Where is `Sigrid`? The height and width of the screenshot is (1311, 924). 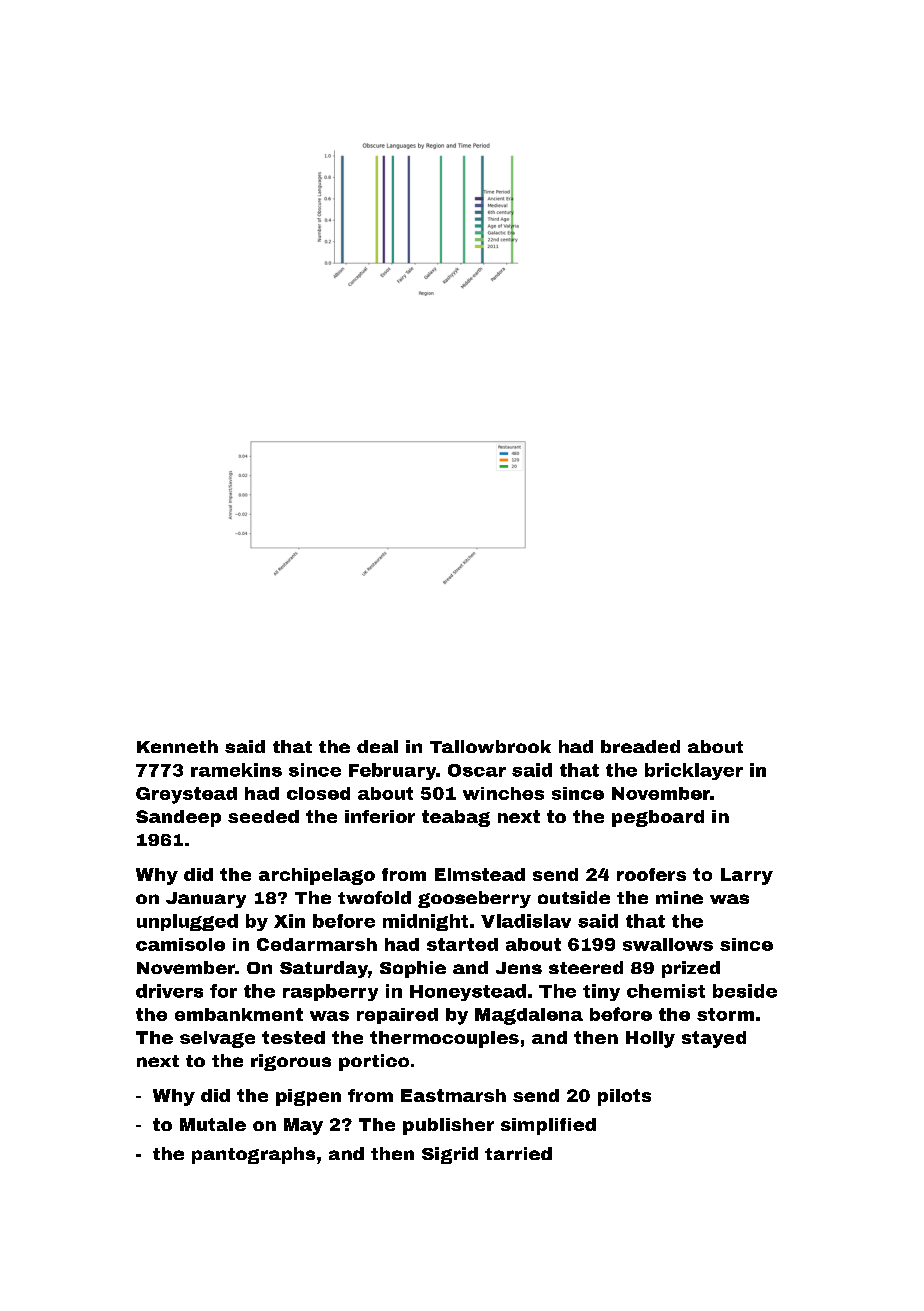 Sigrid is located at coordinates (450, 1155).
